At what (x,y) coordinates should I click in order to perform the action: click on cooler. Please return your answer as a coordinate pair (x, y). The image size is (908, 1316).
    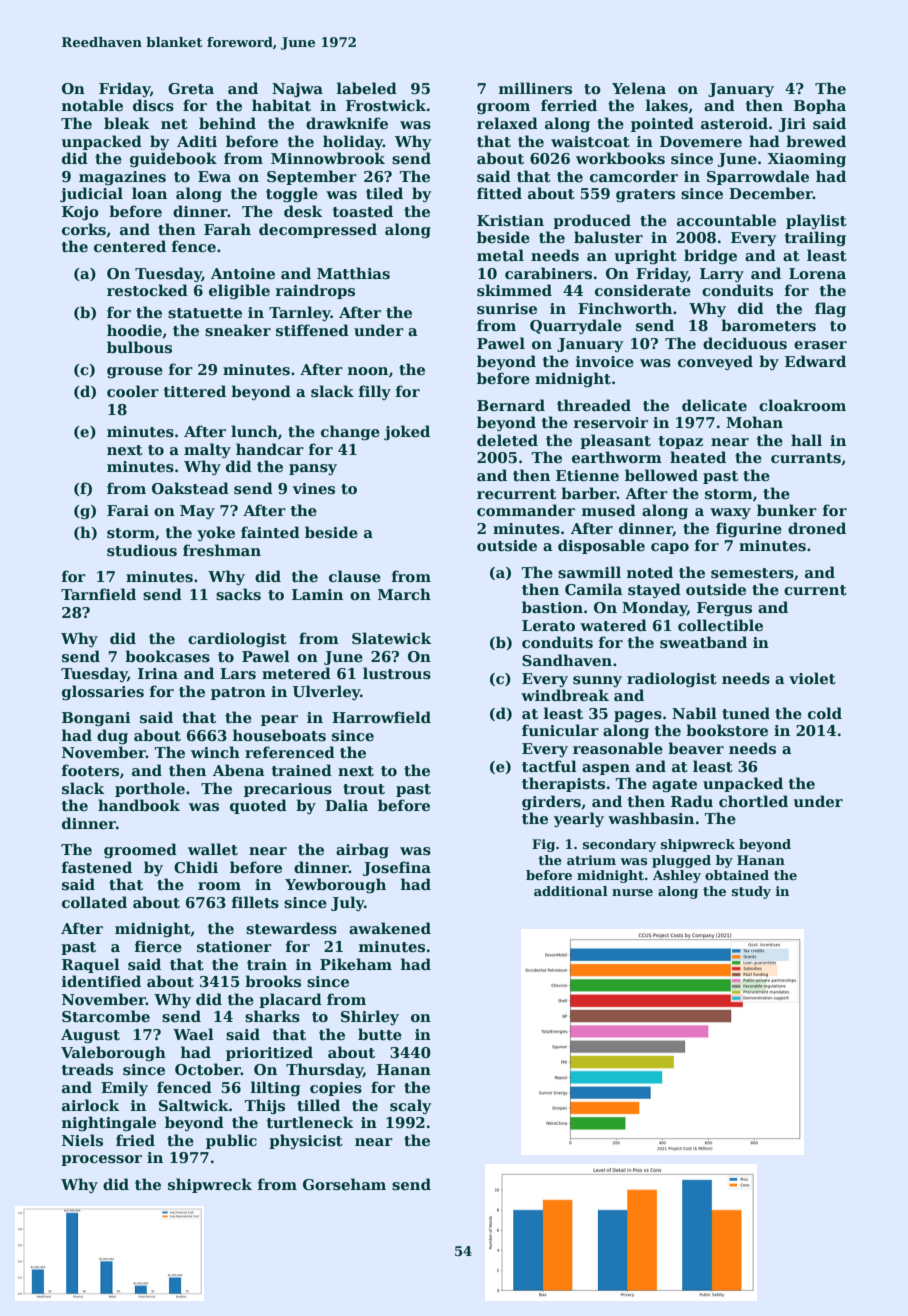
    Looking at the image, I should click on (133, 391).
